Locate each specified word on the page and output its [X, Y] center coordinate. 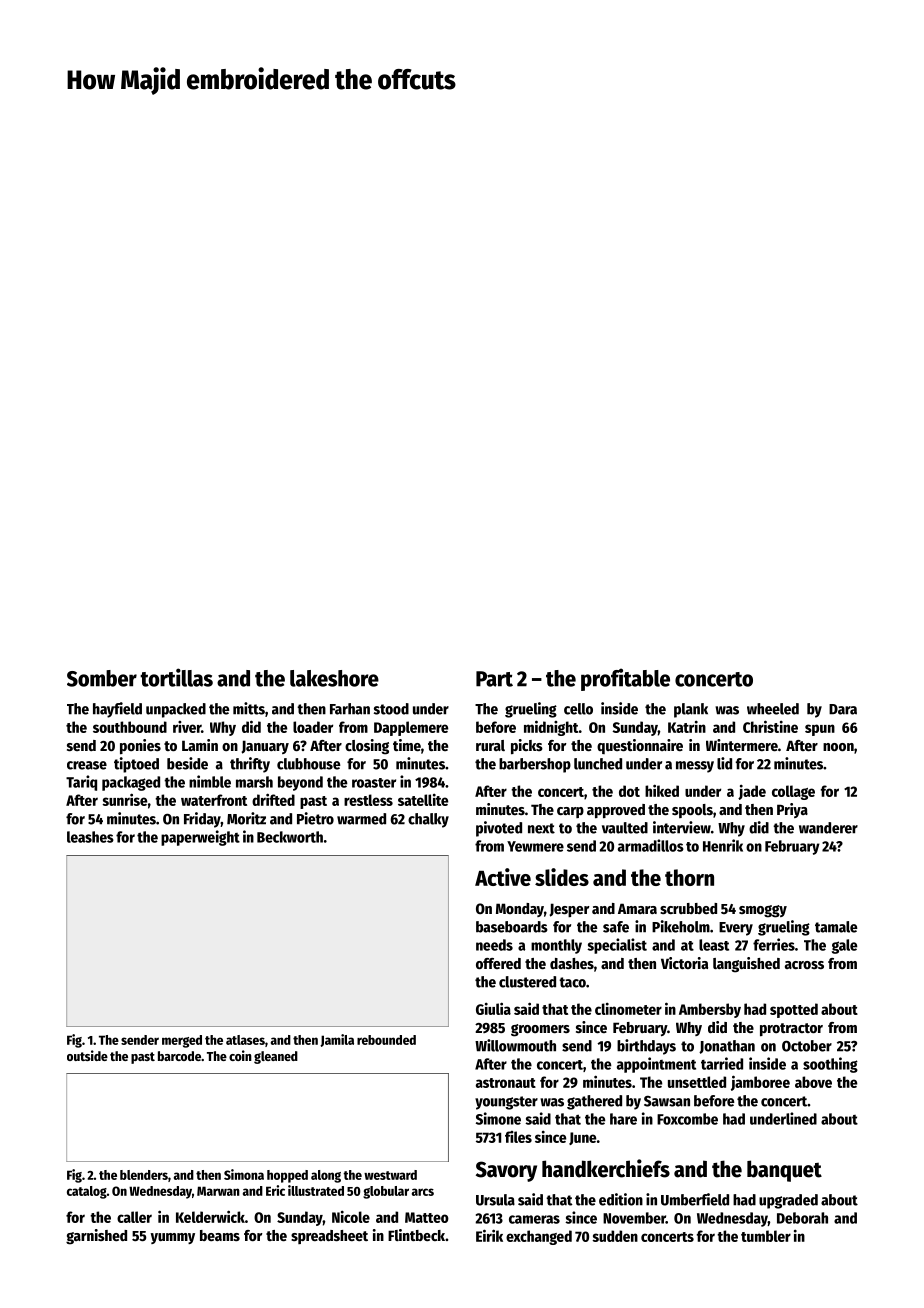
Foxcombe [687, 1119]
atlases [245, 1040]
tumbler [766, 1236]
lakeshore [334, 678]
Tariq [81, 783]
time [407, 745]
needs [494, 945]
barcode [179, 1056]
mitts [249, 708]
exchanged [539, 1237]
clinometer [628, 1008]
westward [390, 1175]
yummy [173, 1238]
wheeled [773, 709]
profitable [625, 679]
